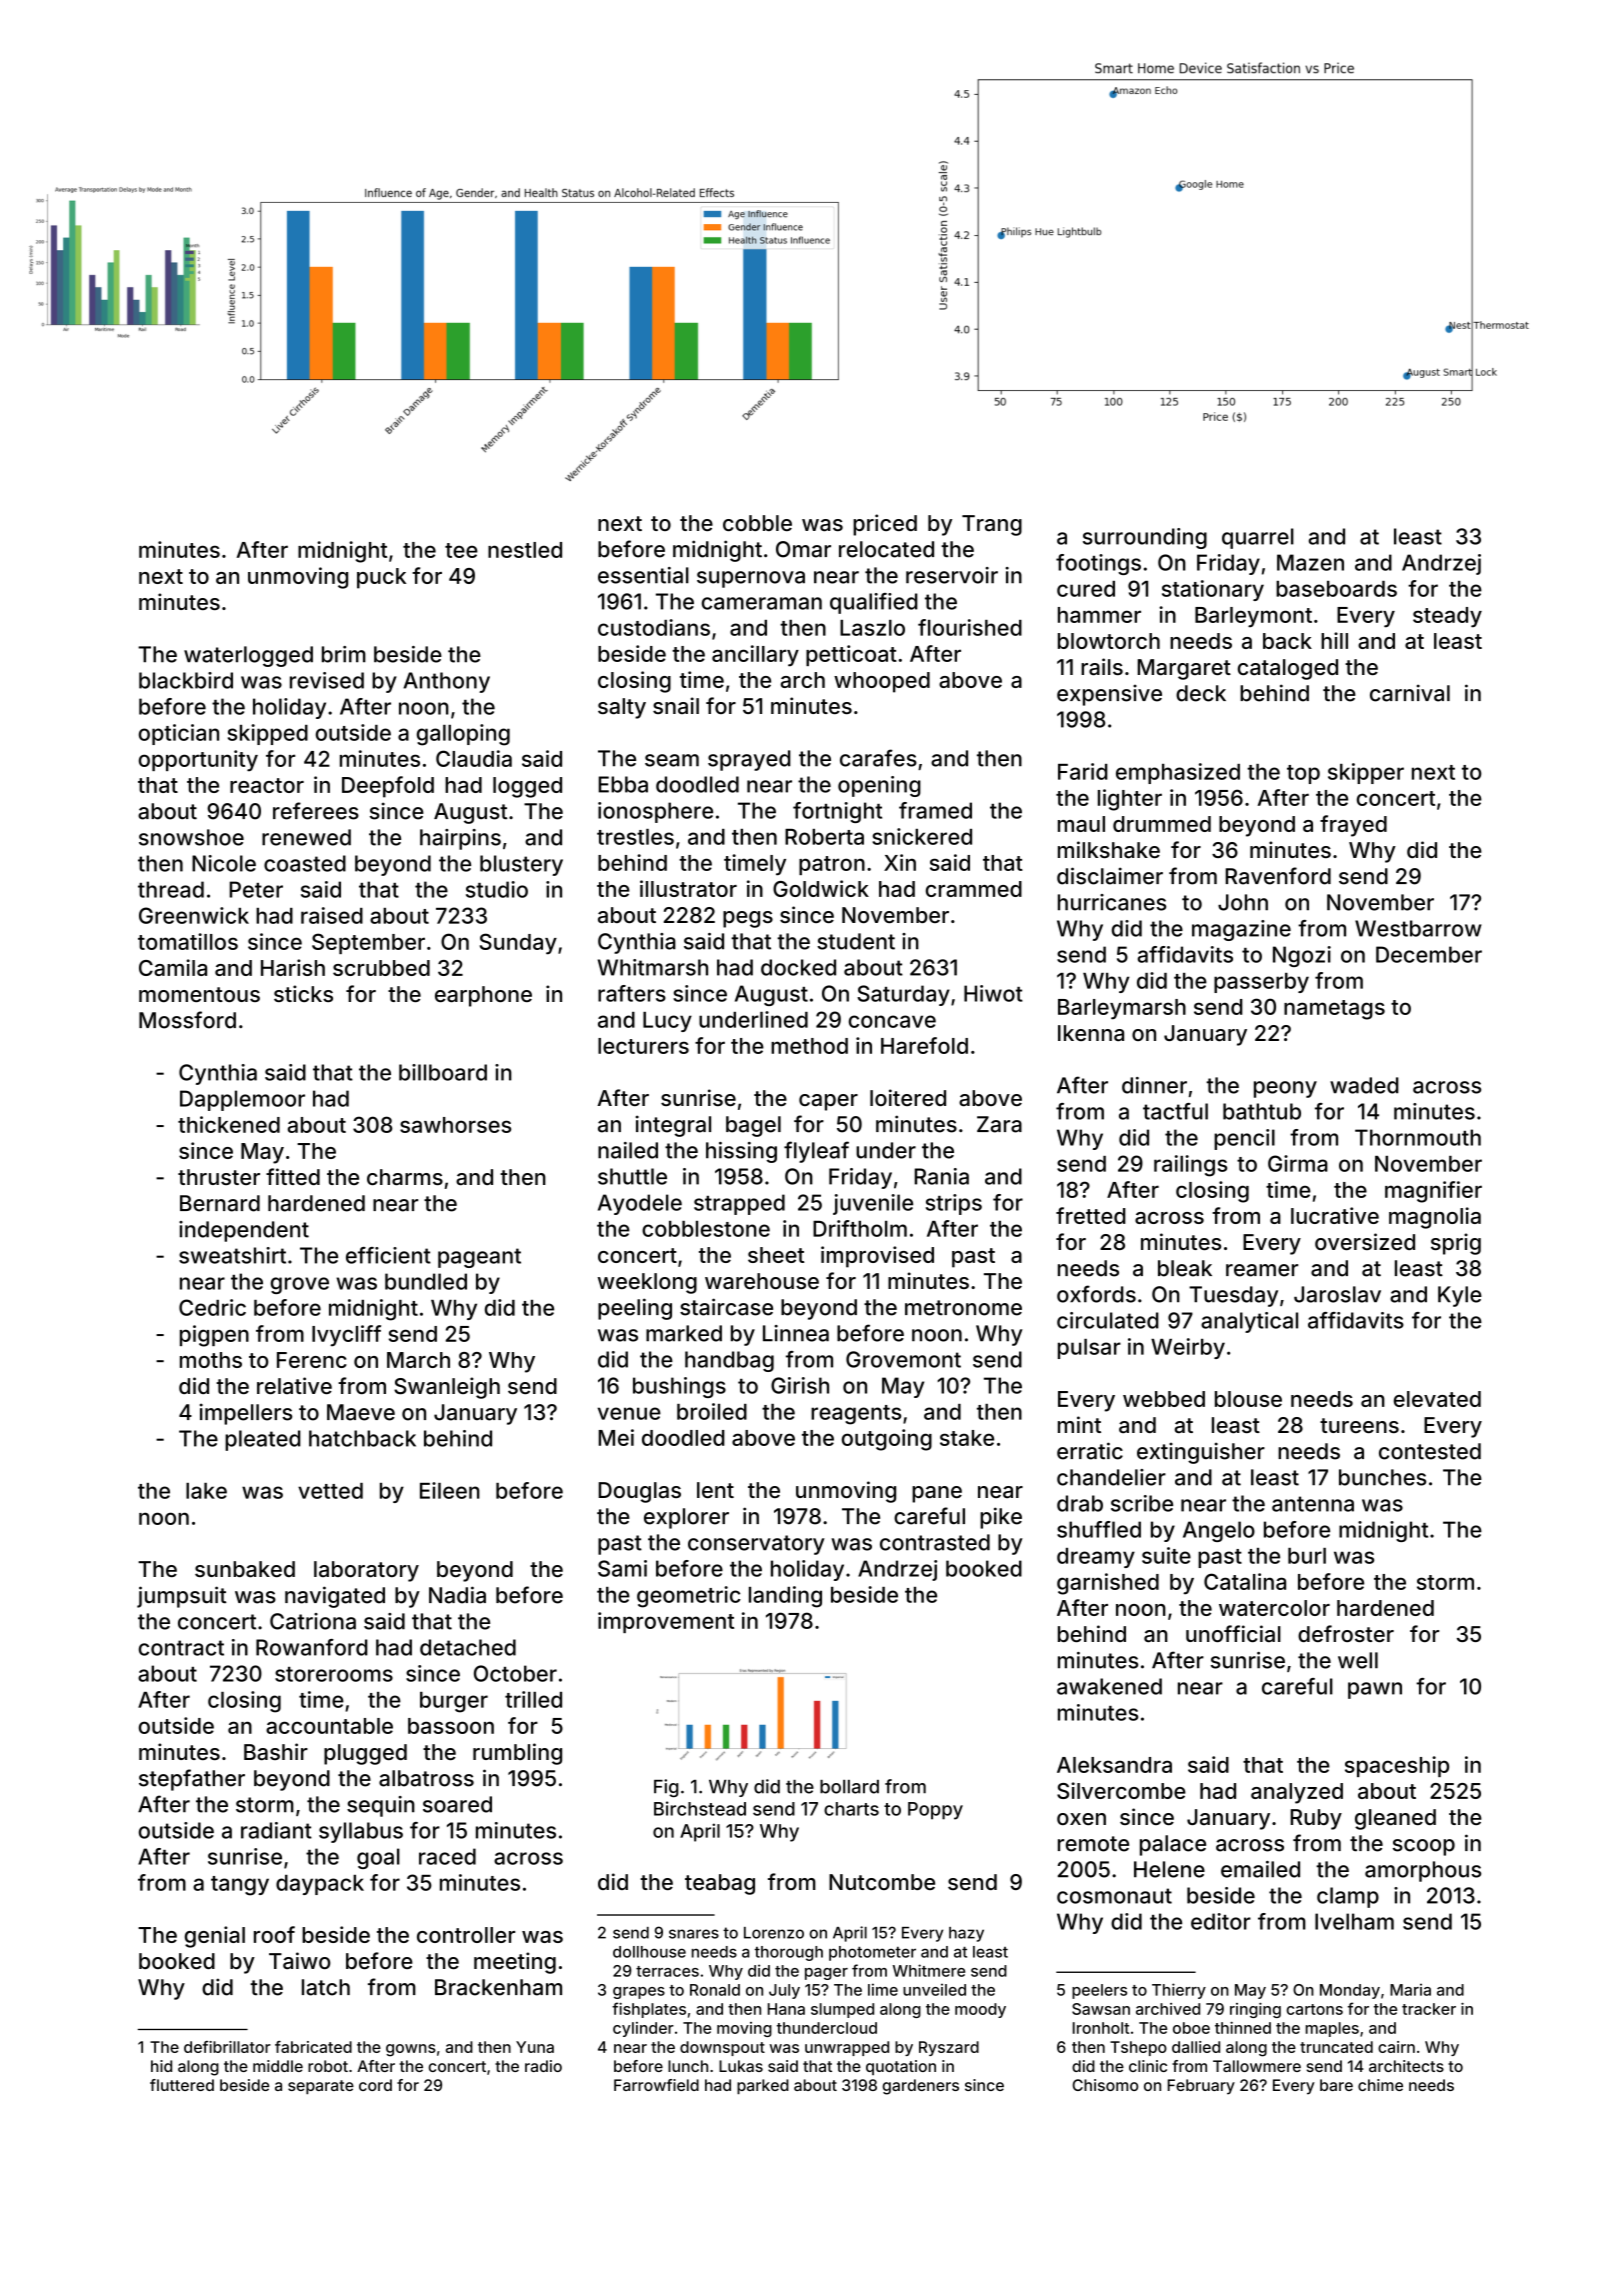 Image resolution: width=1620 pixels, height=2292 pixels. What do you see at coordinates (543, 2066) in the image?
I see `radio` at bounding box center [543, 2066].
